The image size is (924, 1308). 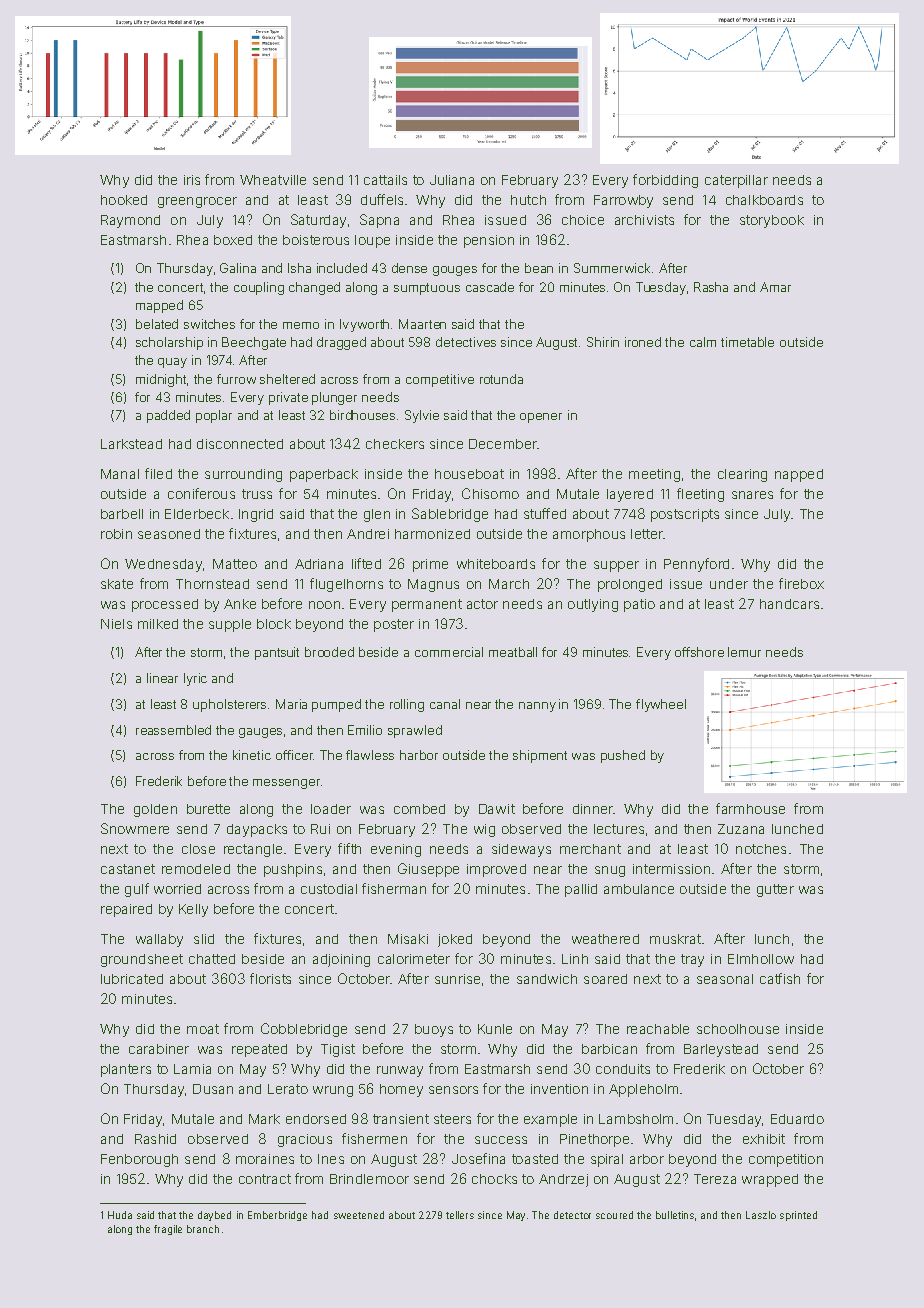 What do you see at coordinates (159, 306) in the screenshot?
I see `mapped` at bounding box center [159, 306].
